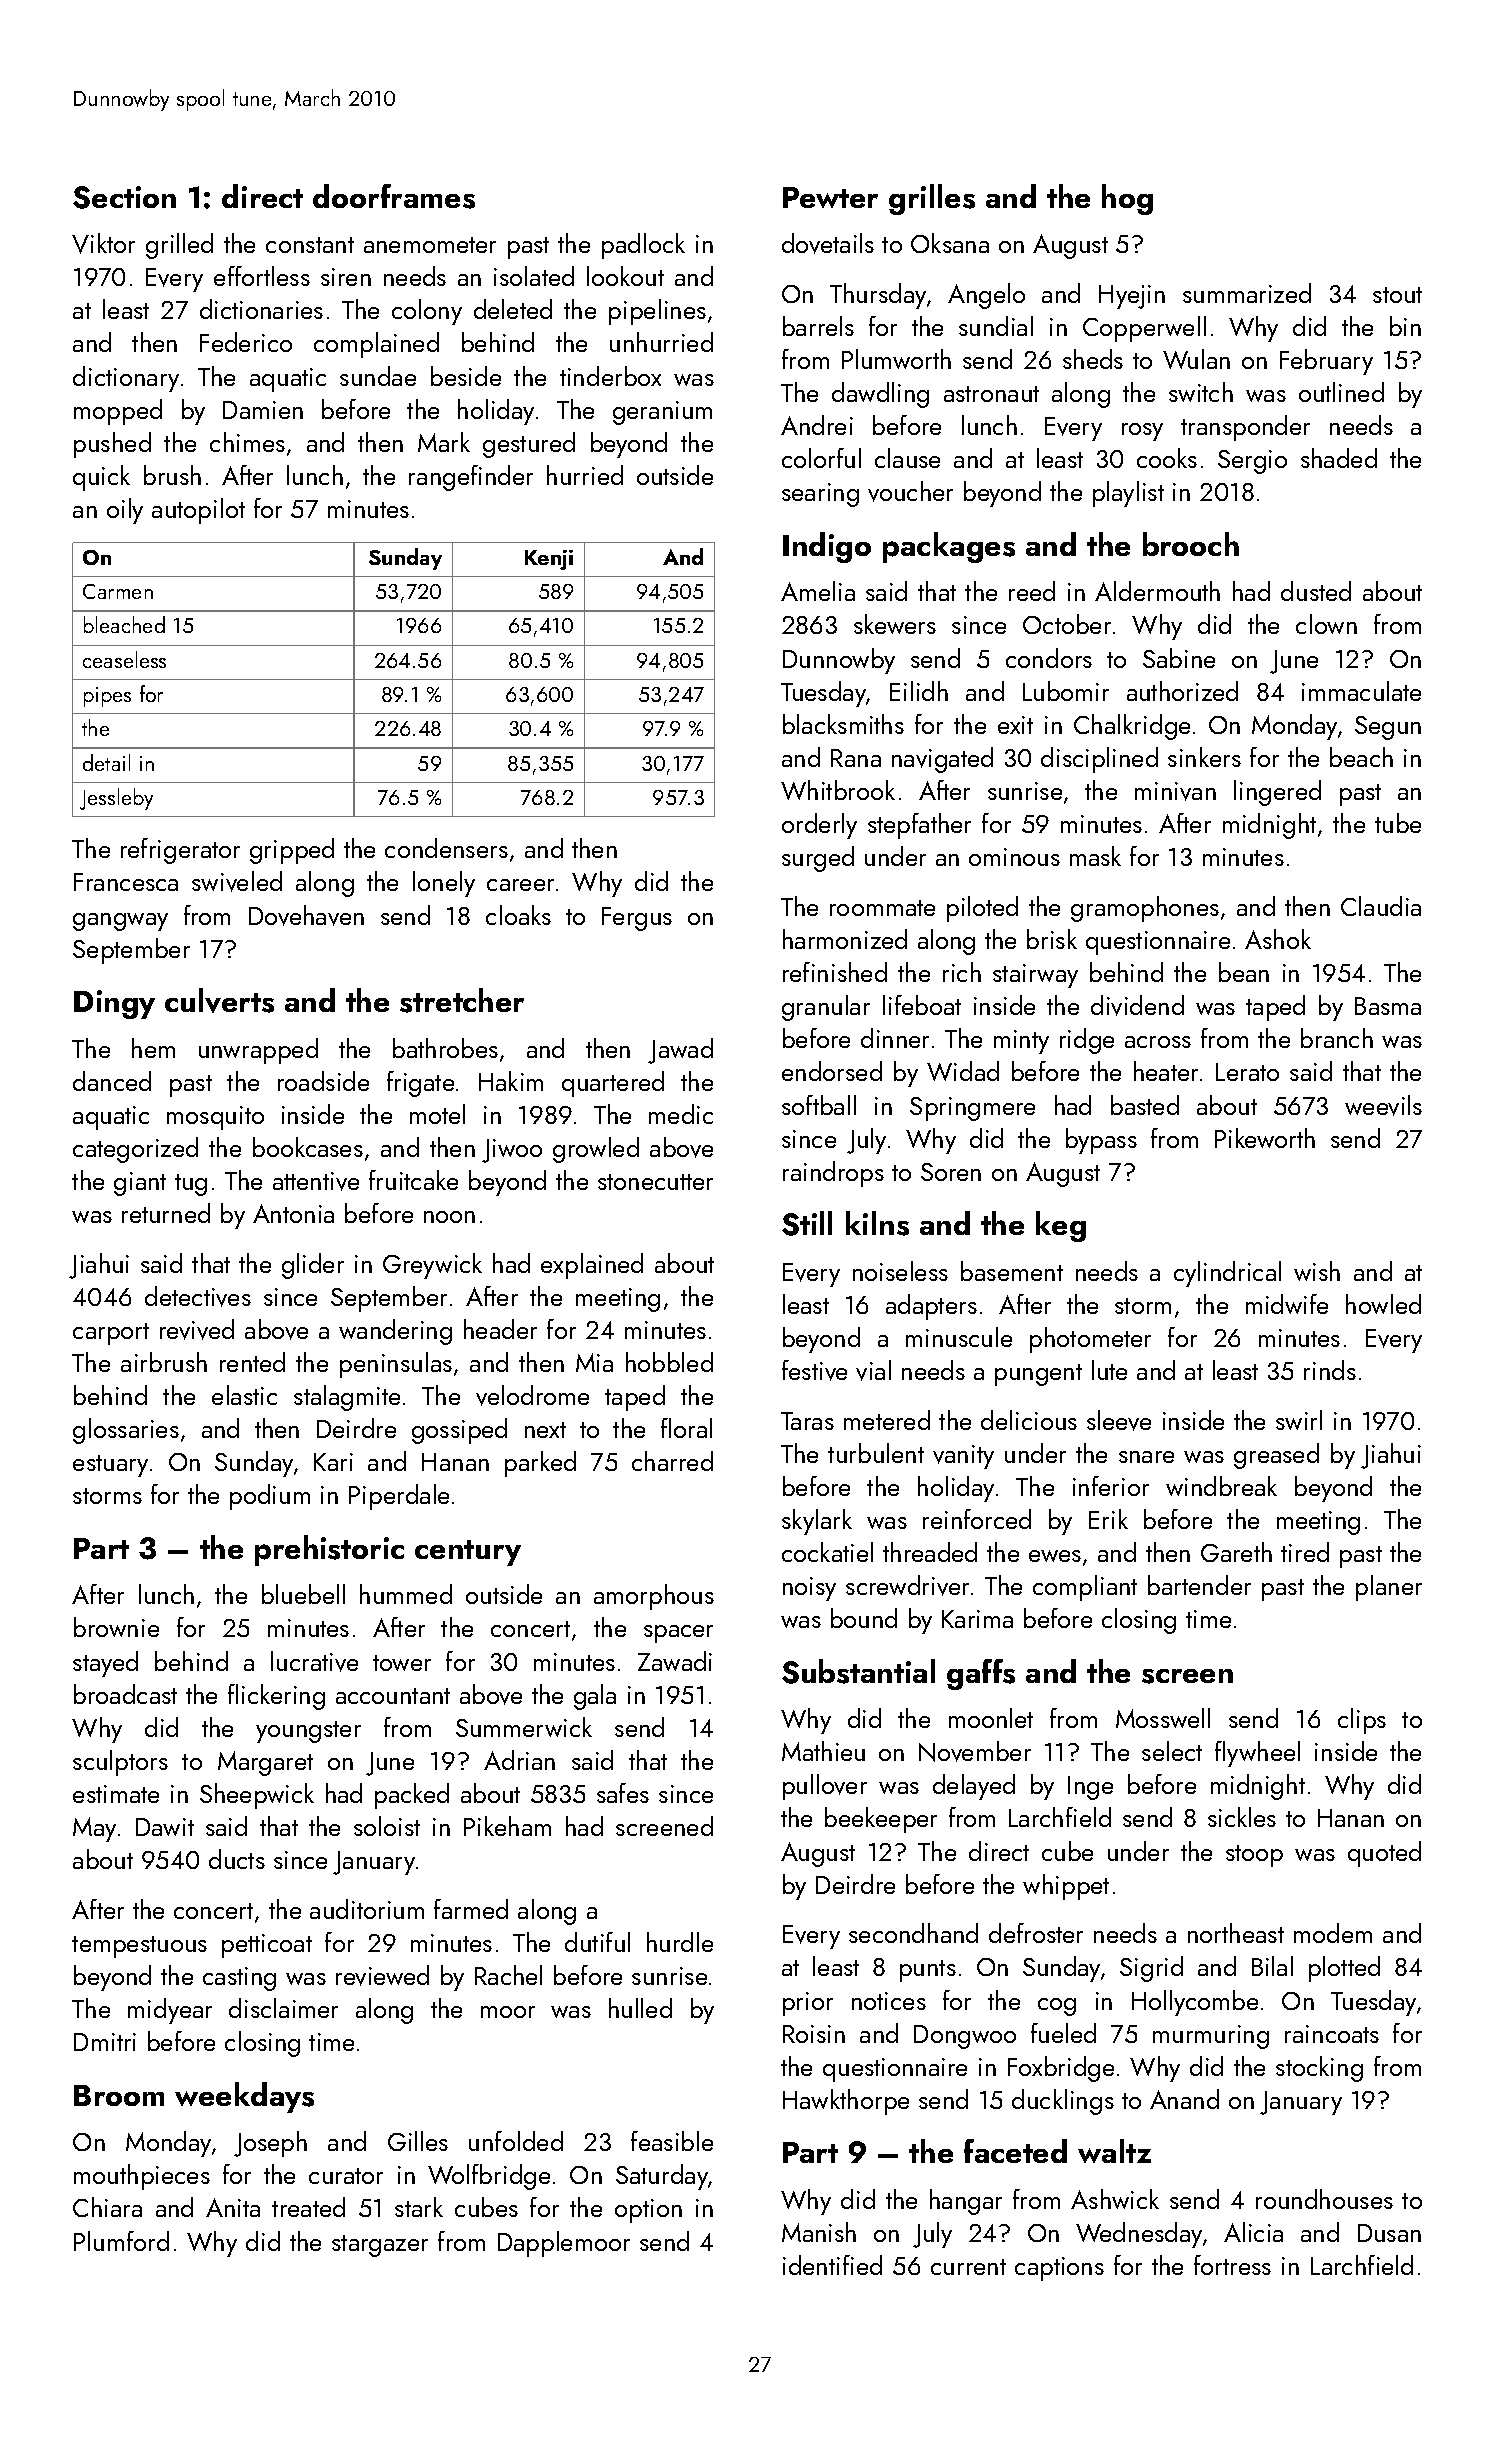  I want to click on returned, so click(166, 1213).
